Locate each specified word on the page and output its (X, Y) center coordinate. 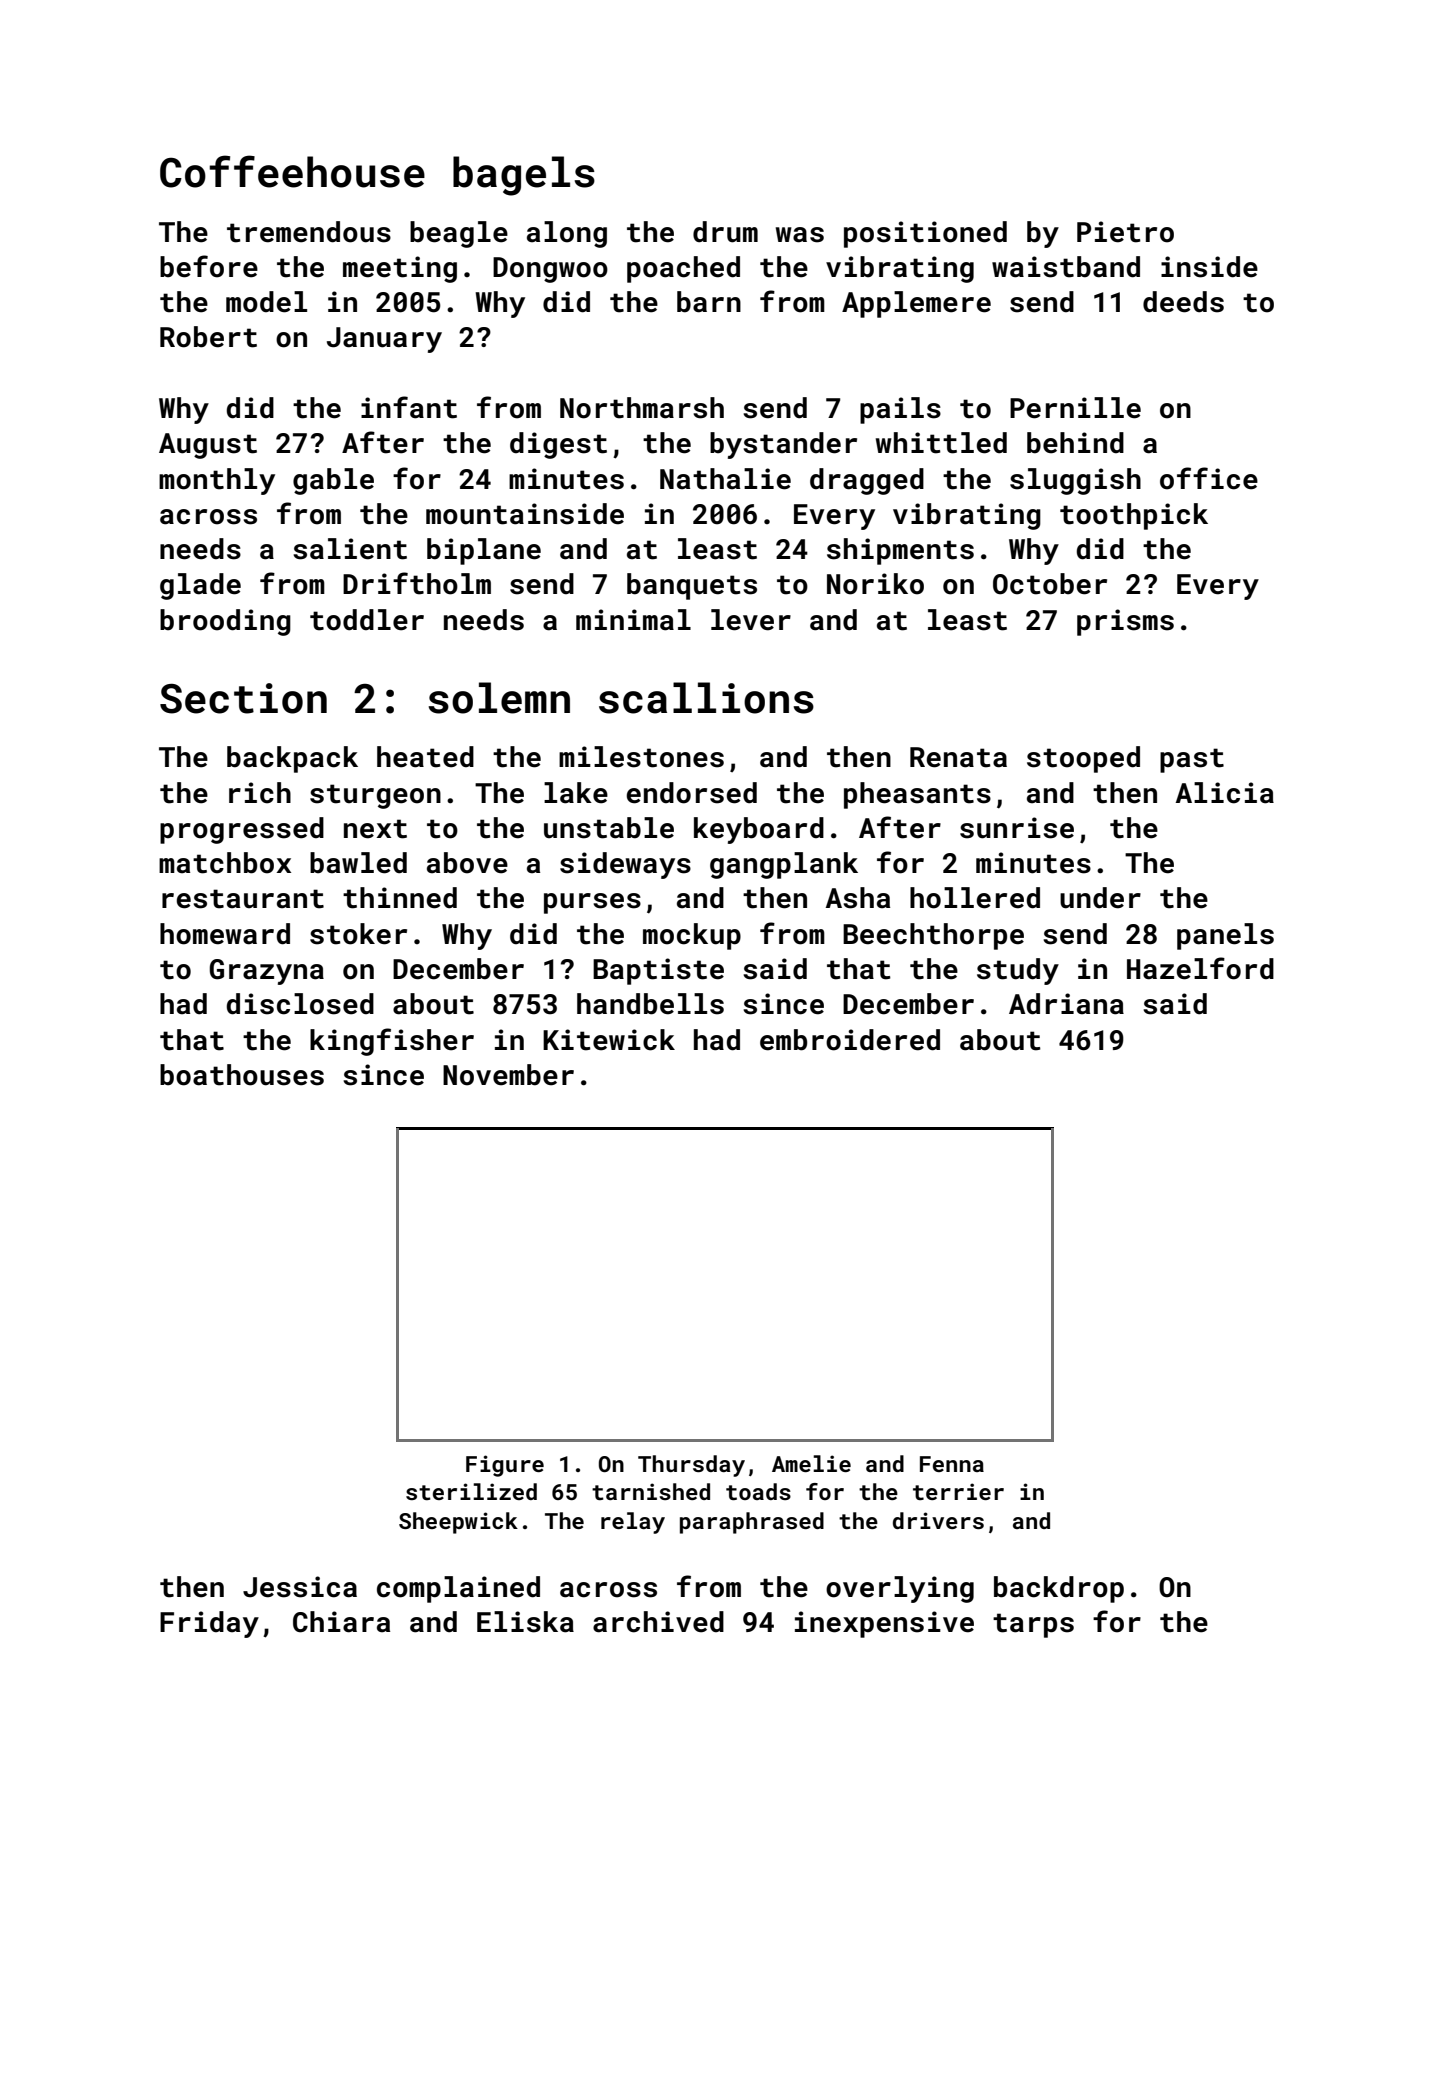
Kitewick (609, 1040)
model (266, 302)
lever (751, 620)
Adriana (1066, 1004)
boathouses (242, 1075)
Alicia (1225, 793)
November (508, 1075)
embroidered (850, 1040)
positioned (925, 234)
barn (709, 302)
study (1018, 971)
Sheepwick (458, 1523)
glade (200, 586)
